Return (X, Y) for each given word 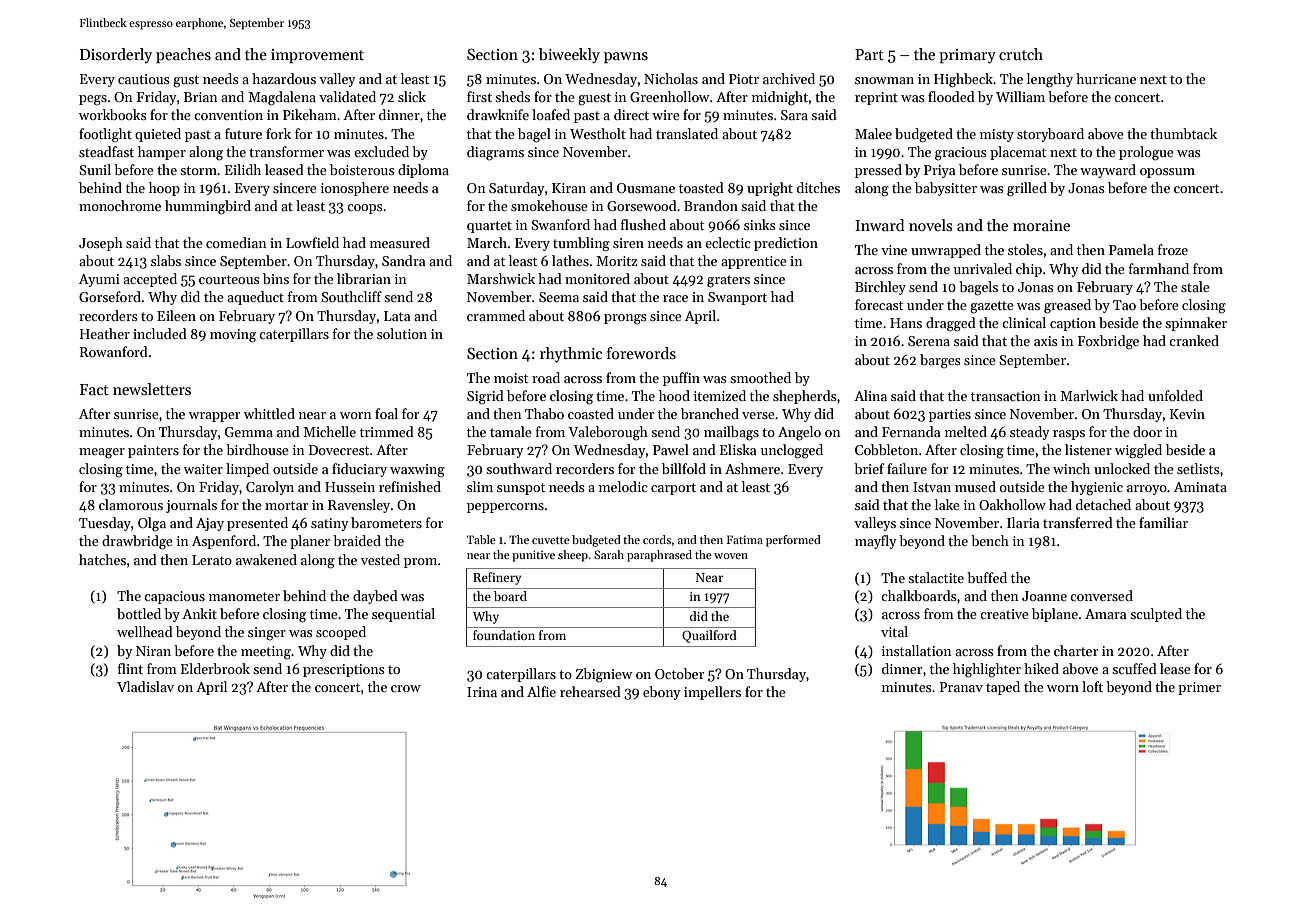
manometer (244, 596)
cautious (144, 79)
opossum (1167, 173)
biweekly (569, 55)
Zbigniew (604, 675)
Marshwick (501, 278)
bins (276, 278)
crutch (1021, 54)
